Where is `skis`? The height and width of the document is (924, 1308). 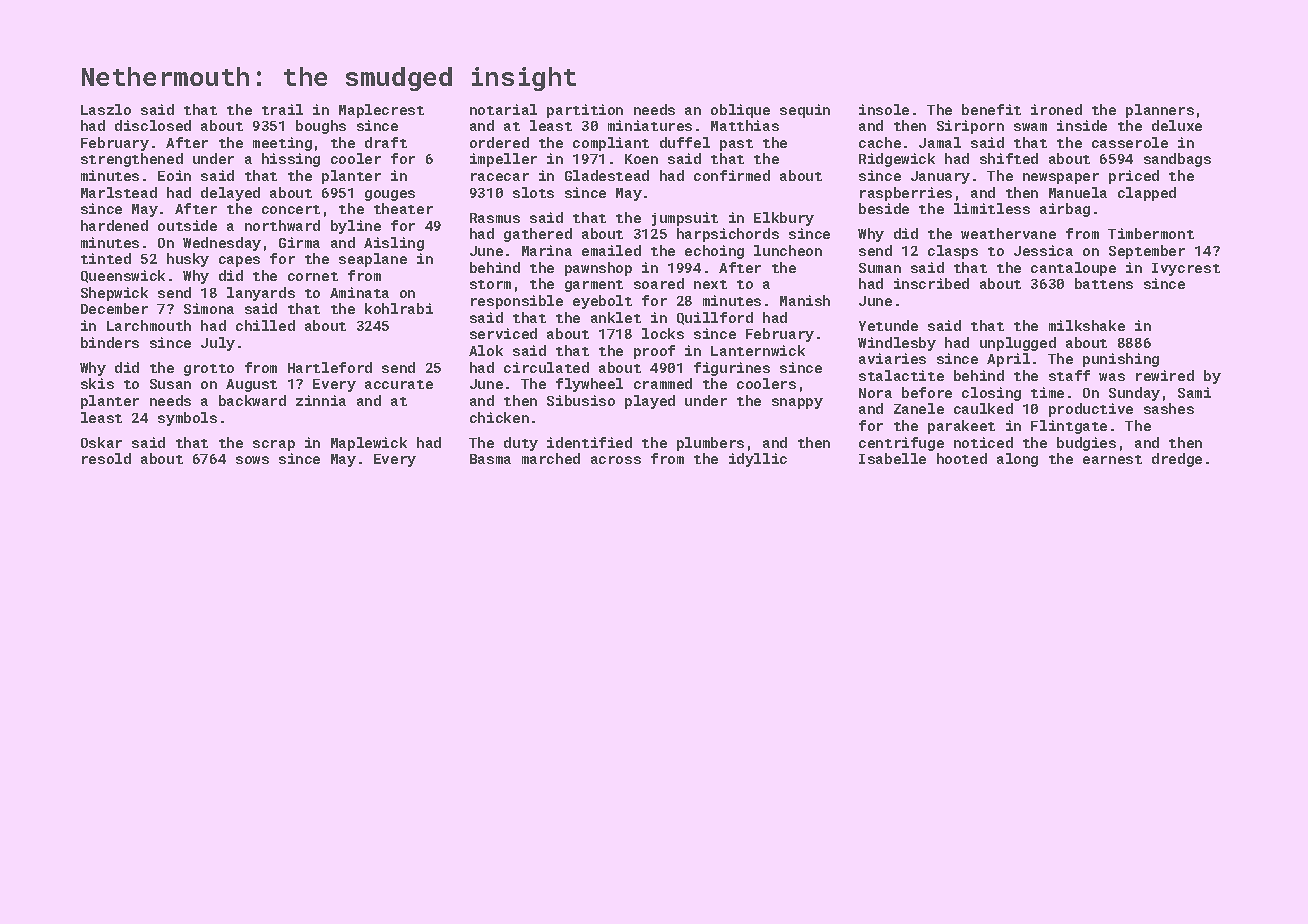 skis is located at coordinates (97, 383).
